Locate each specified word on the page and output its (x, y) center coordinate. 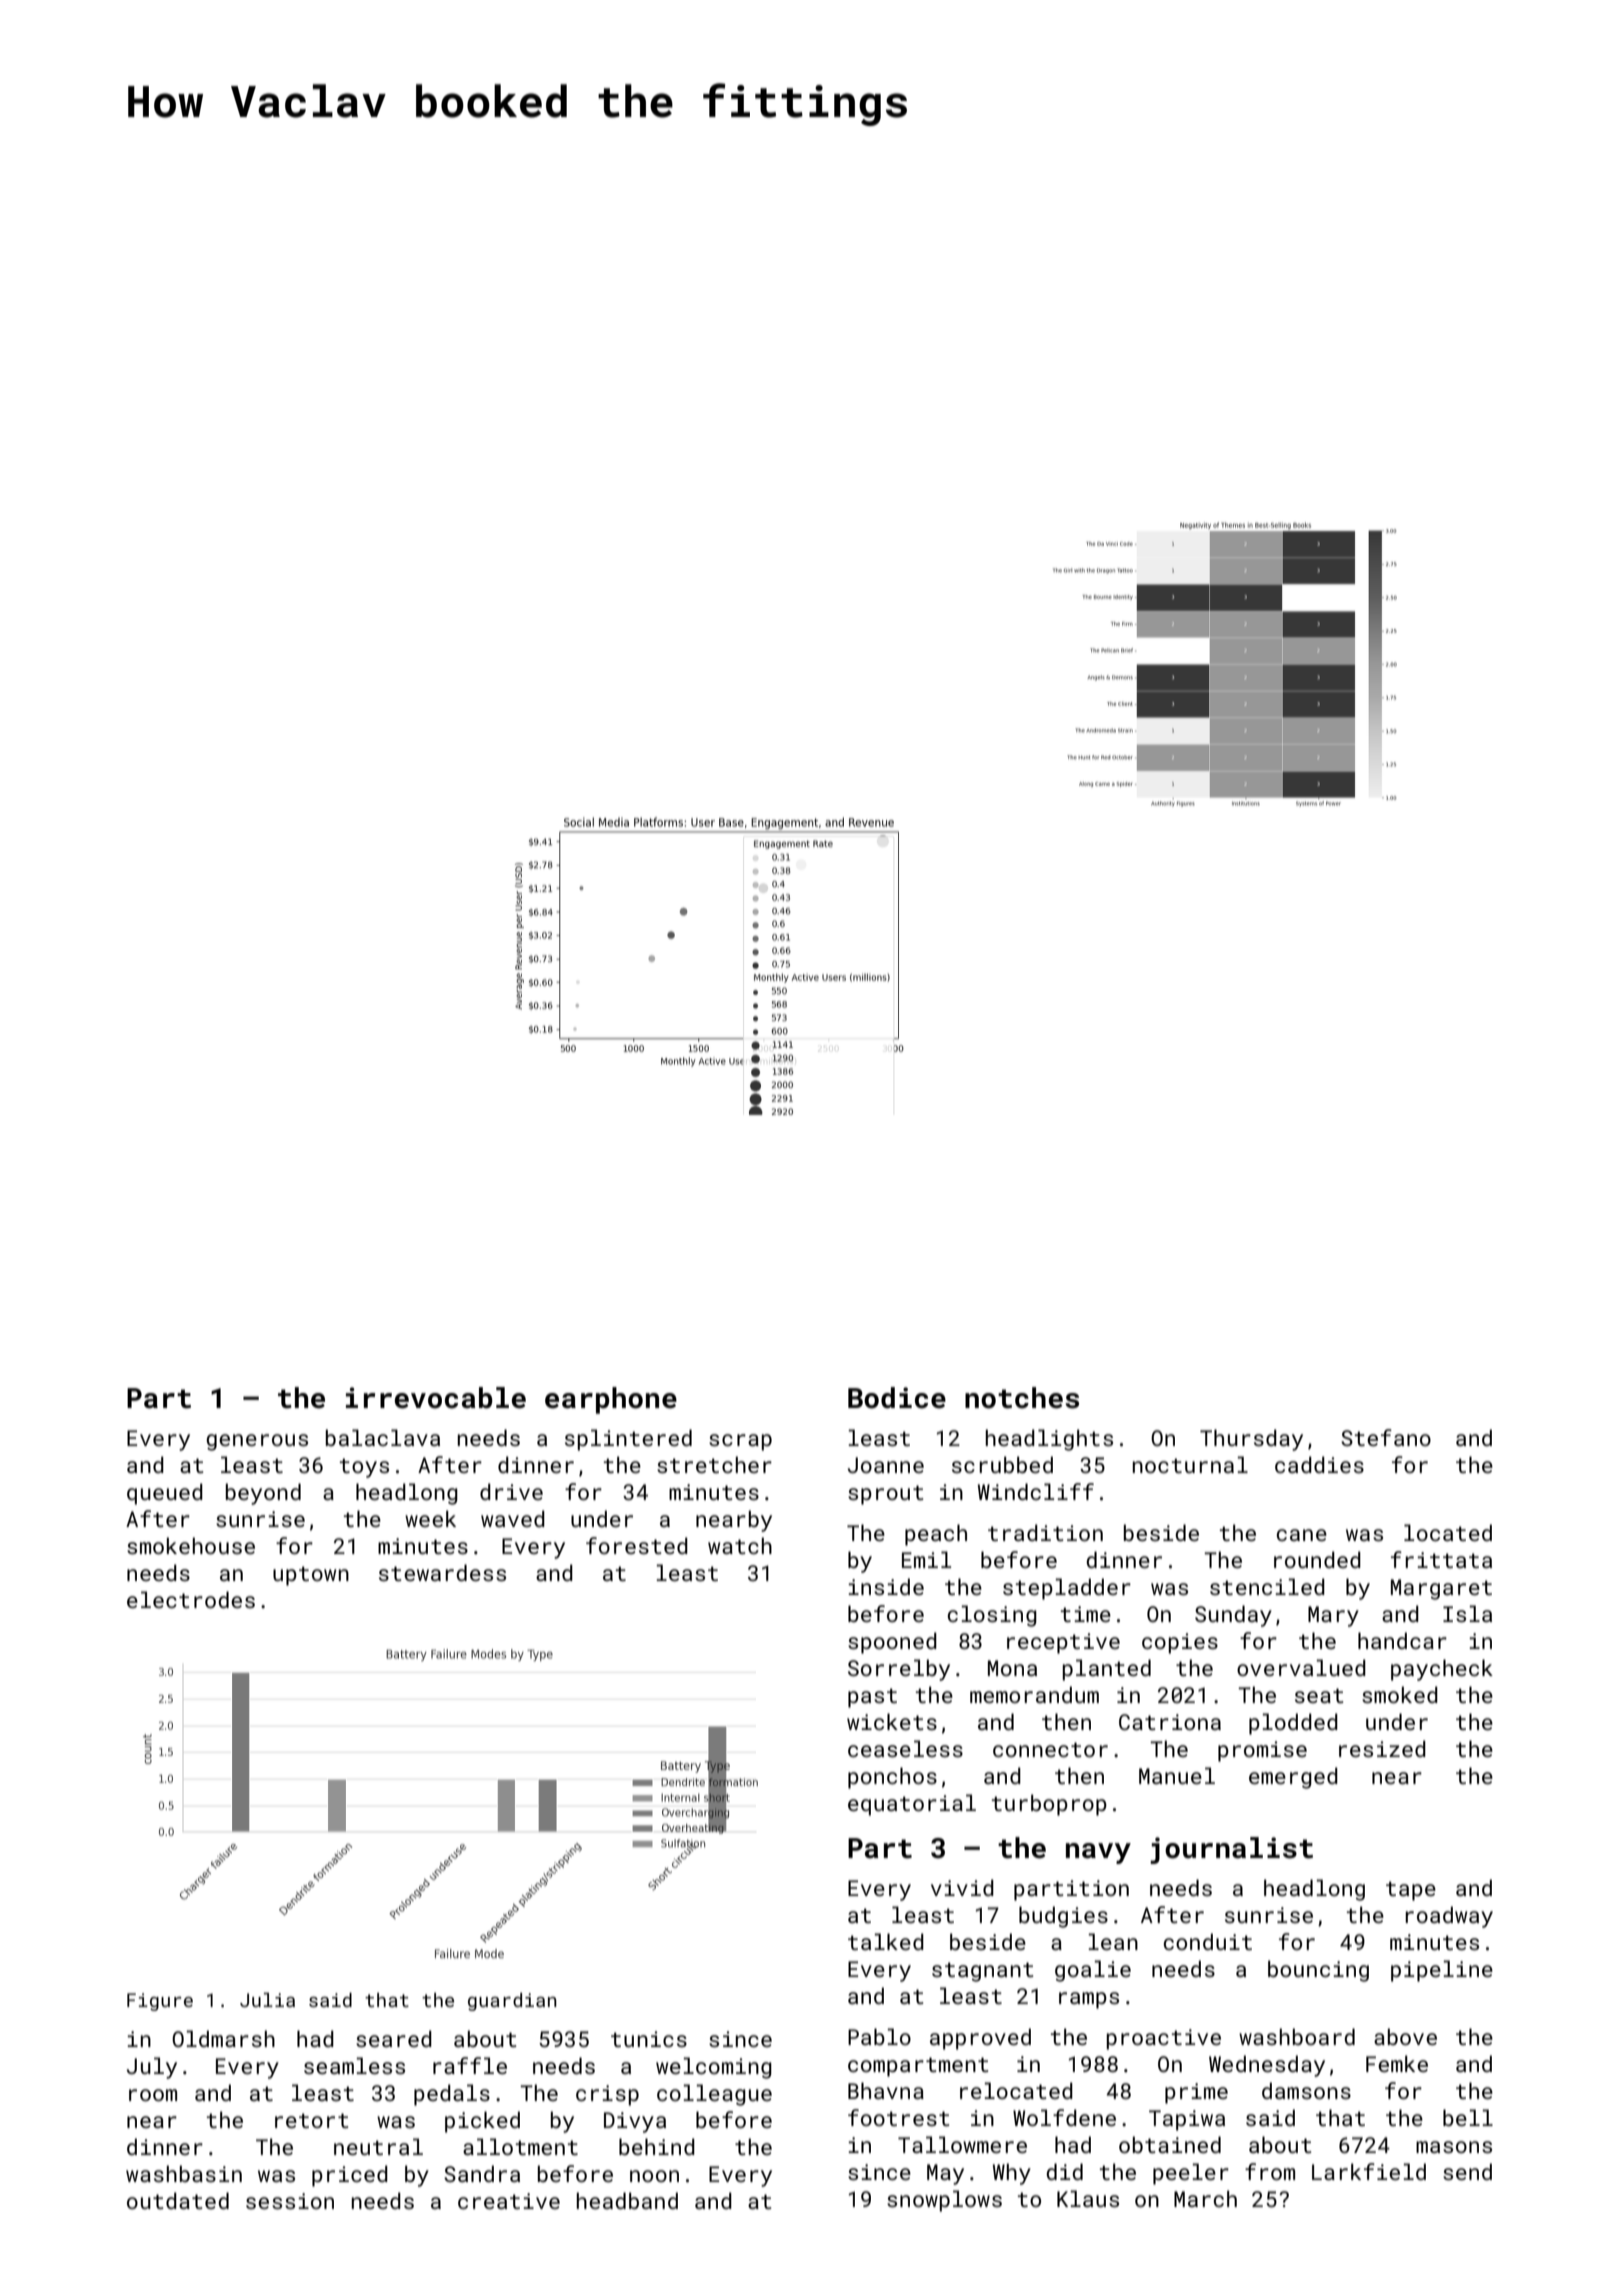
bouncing (1318, 1971)
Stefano (1386, 1437)
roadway (1449, 1917)
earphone (611, 1400)
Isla (1467, 1613)
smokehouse (191, 1545)
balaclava (383, 1437)
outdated (178, 2200)
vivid (962, 1887)
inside (886, 1586)
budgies (1063, 1917)
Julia (267, 2000)
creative (509, 2201)
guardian (512, 2002)
